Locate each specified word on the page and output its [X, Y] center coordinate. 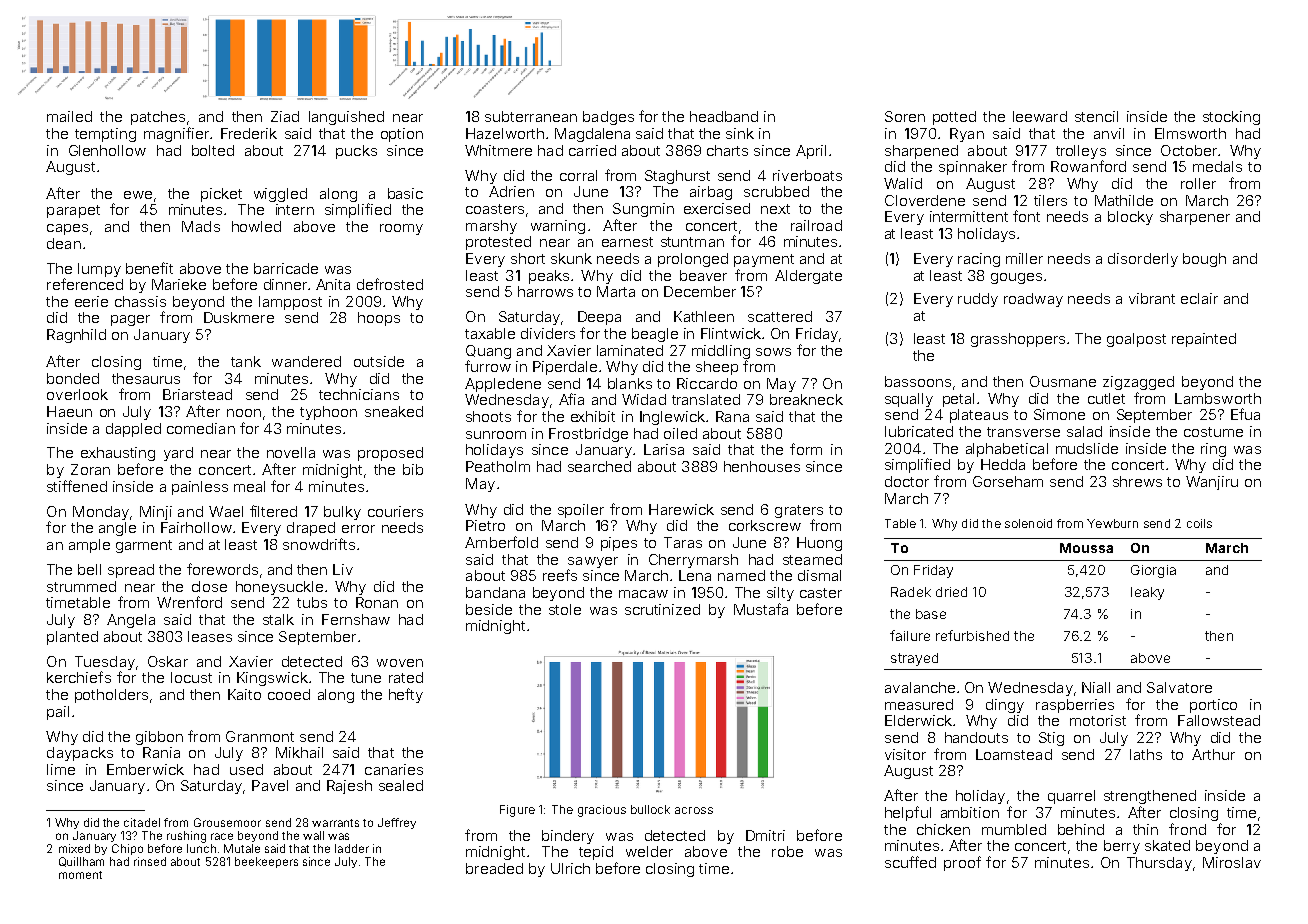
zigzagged [1138, 383]
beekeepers [266, 862]
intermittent [969, 216]
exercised [717, 208]
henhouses [762, 466]
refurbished [972, 635]
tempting [105, 135]
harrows [545, 291]
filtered [273, 511]
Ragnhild [76, 336]
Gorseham [1008, 481]
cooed [289, 694]
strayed [914, 659]
